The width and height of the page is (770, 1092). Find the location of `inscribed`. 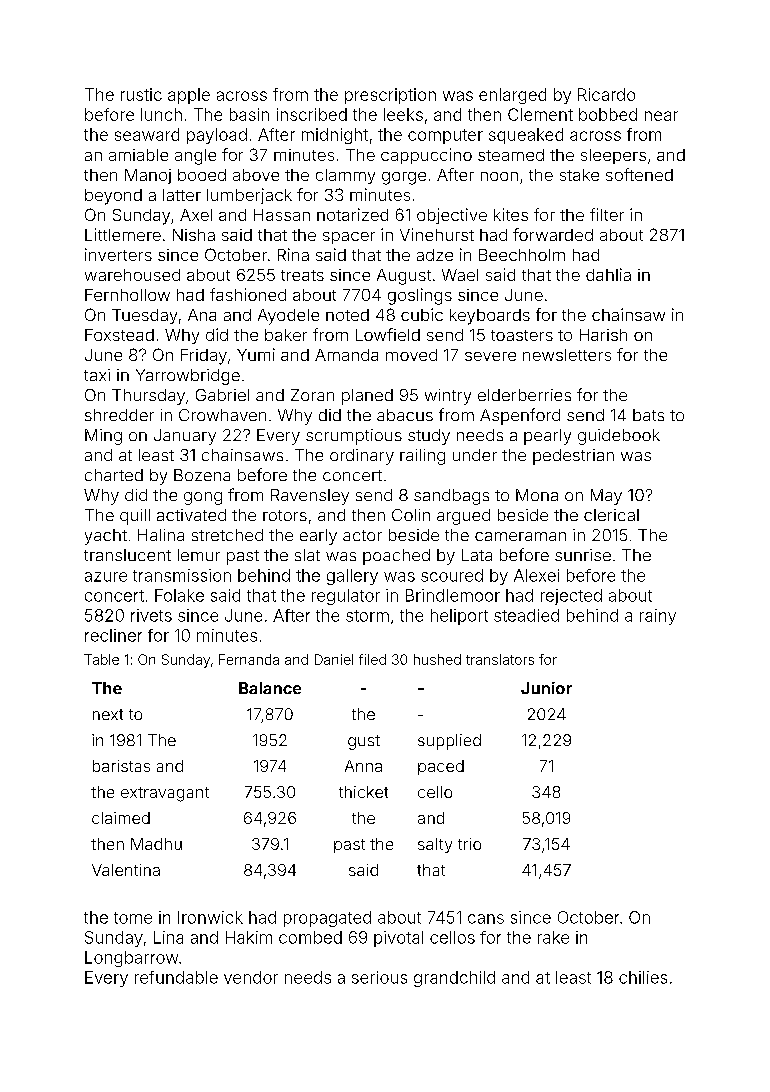

inscribed is located at coordinates (312, 114).
